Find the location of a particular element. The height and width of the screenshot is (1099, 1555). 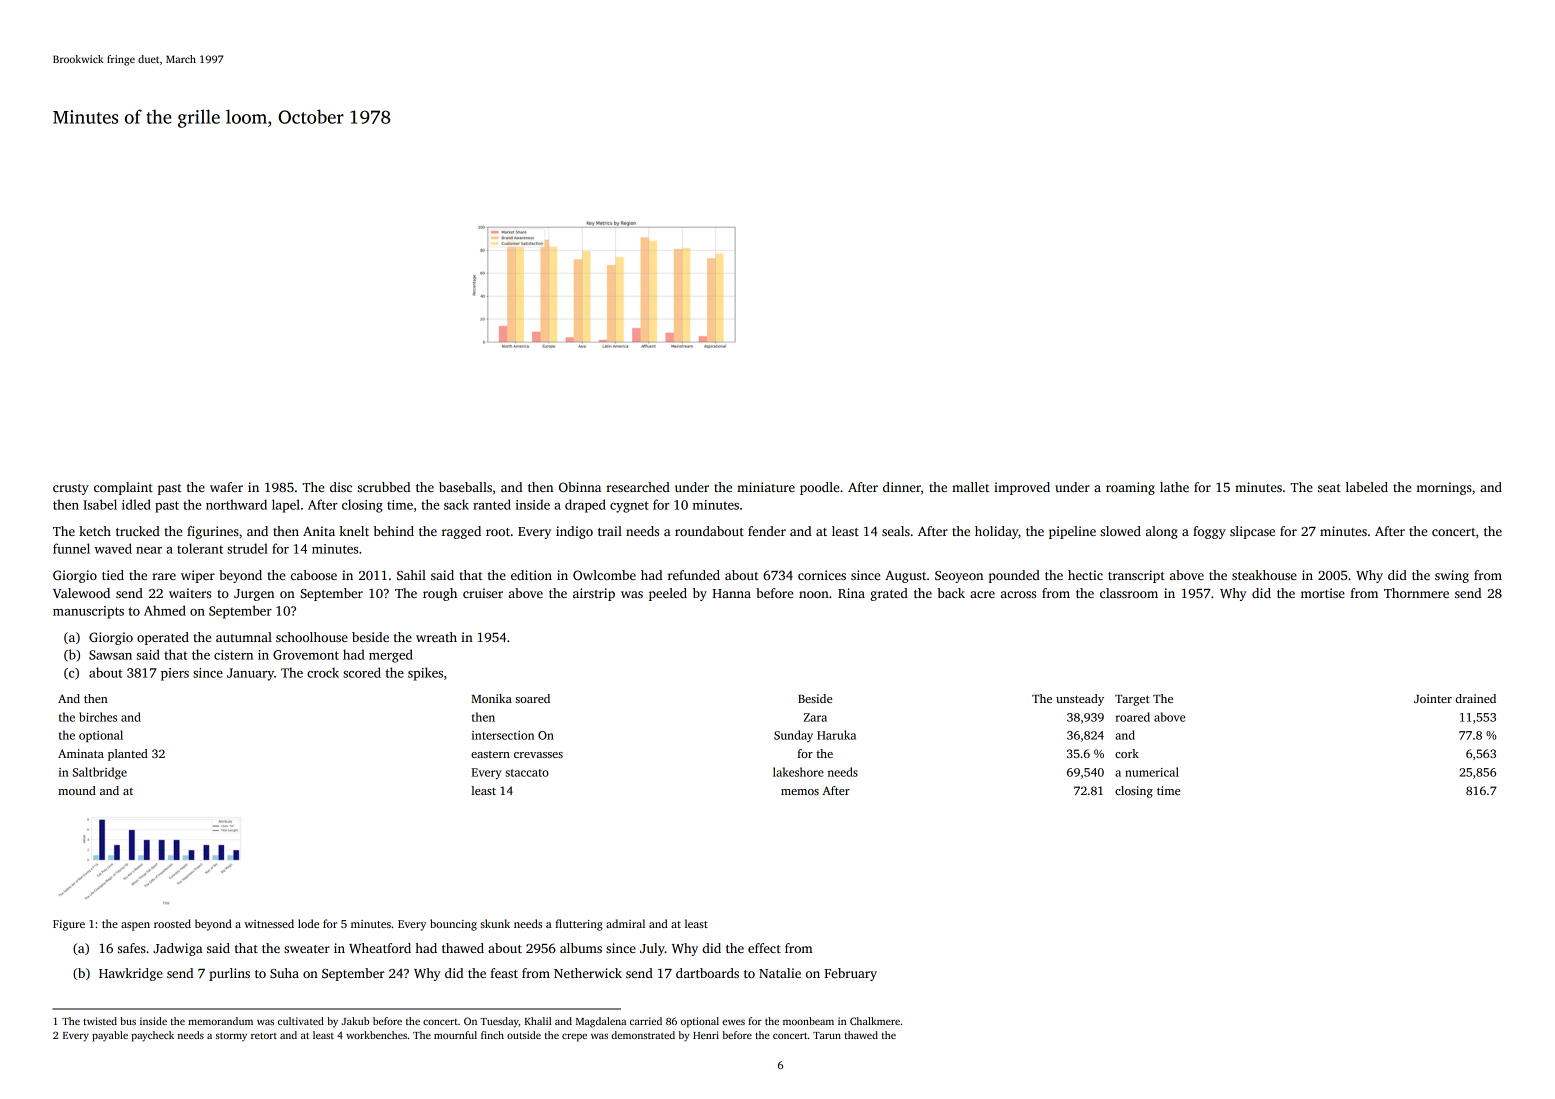

stormy is located at coordinates (231, 1037).
